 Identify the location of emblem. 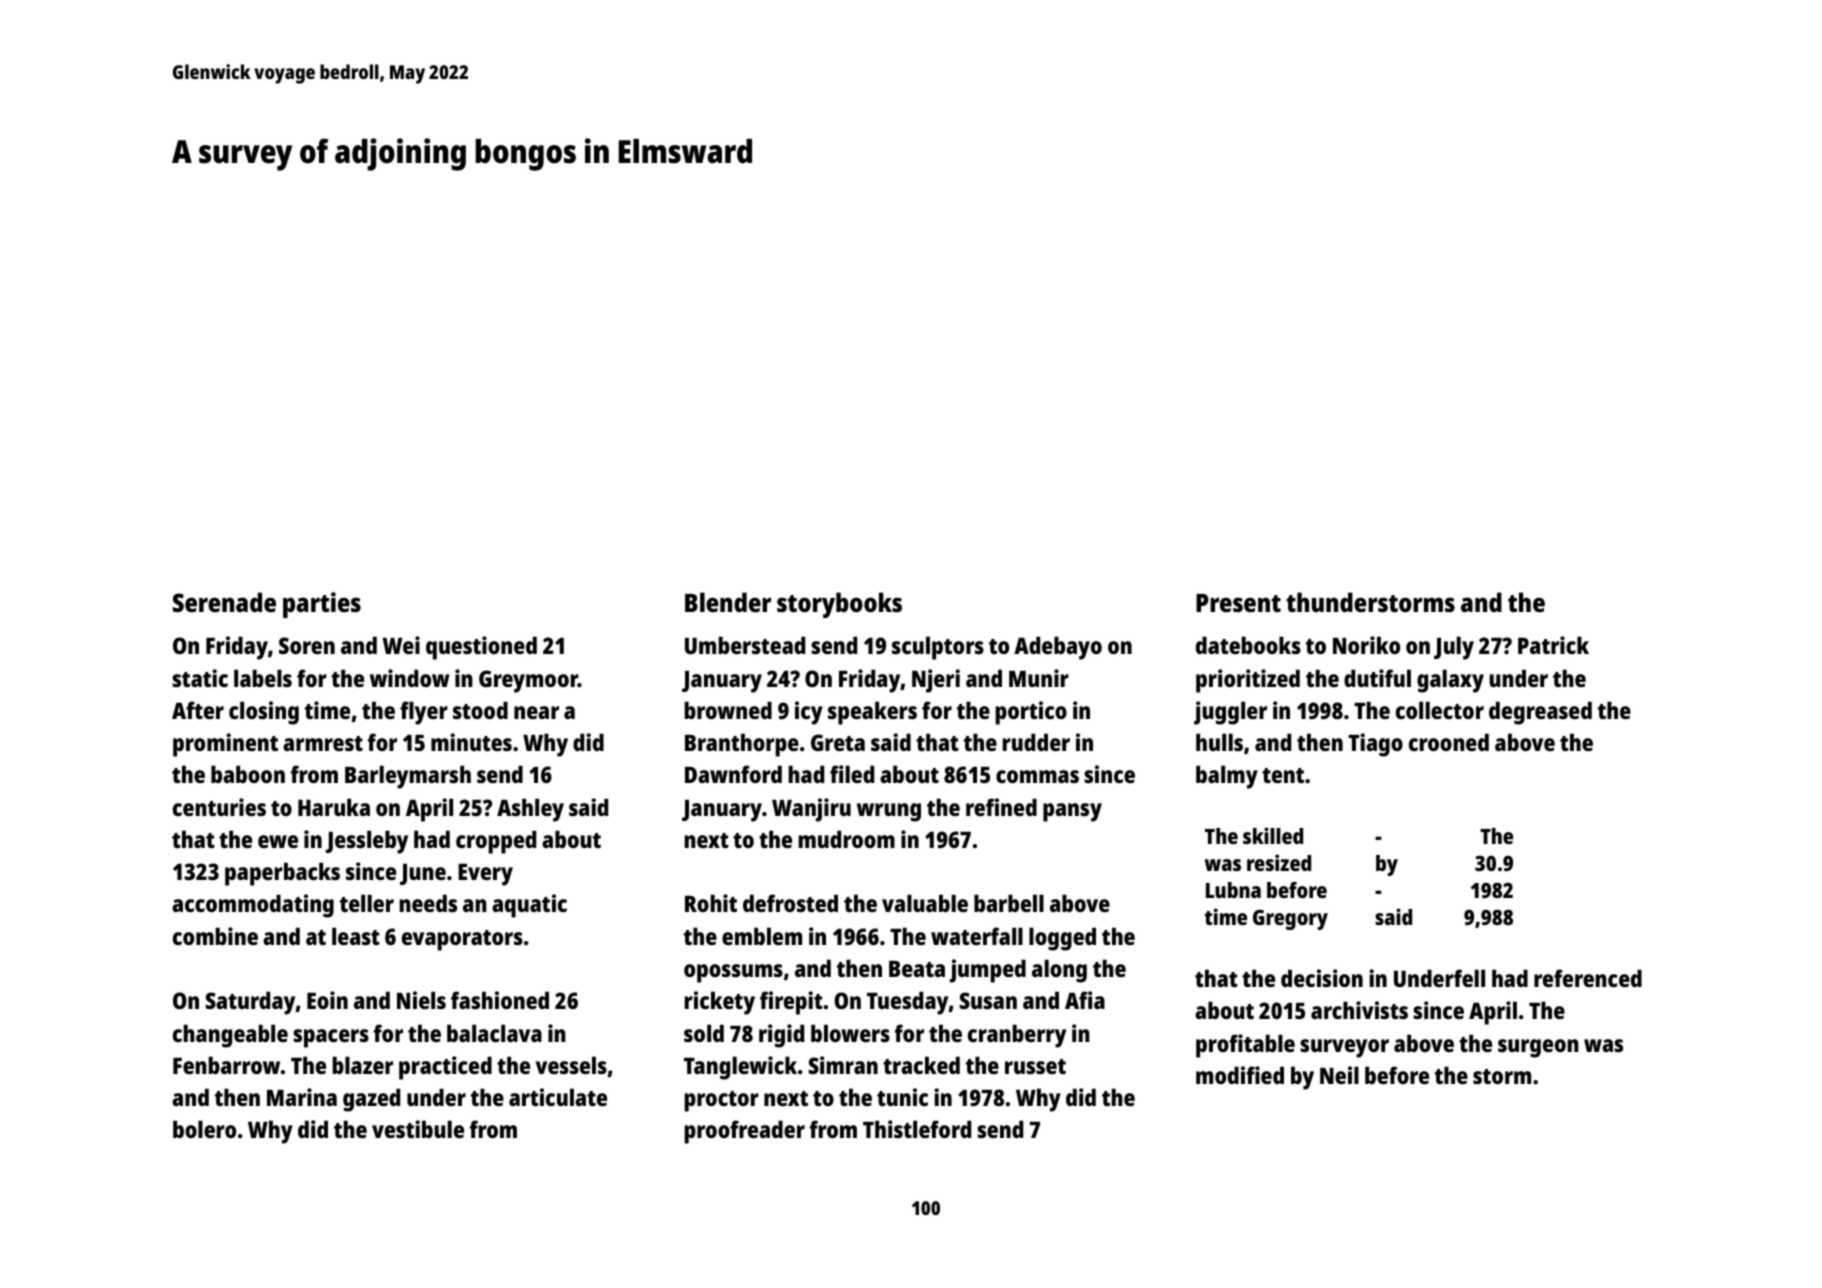
(762, 936).
